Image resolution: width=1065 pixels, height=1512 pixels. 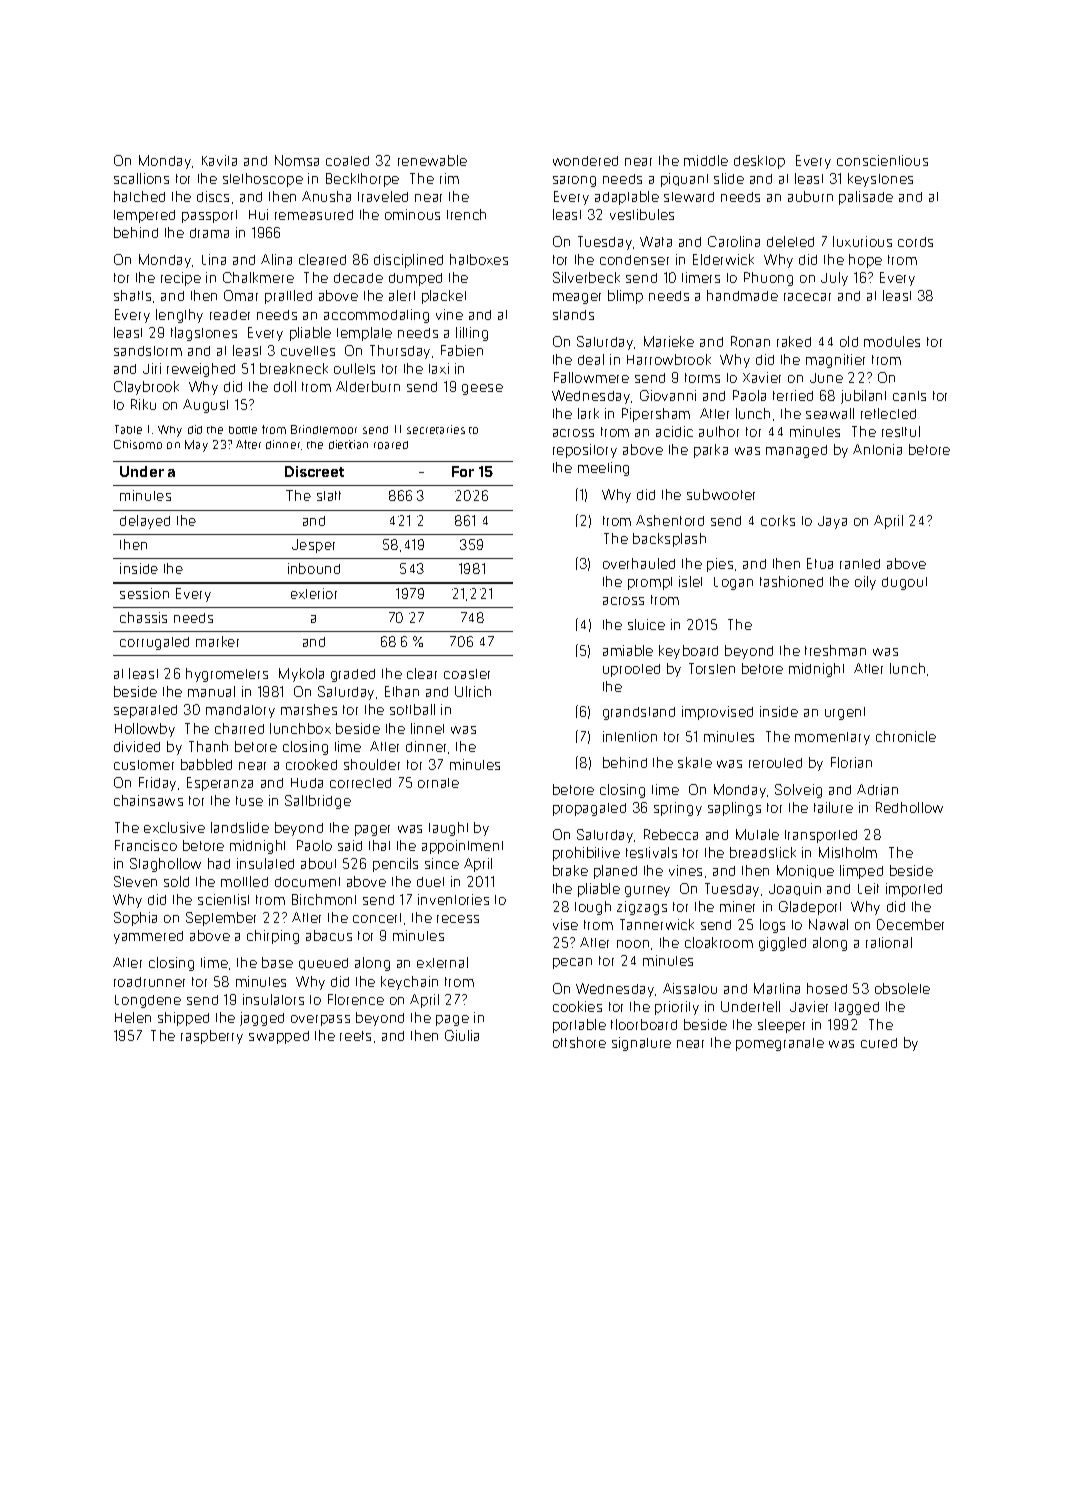 I want to click on Ronan, so click(x=750, y=341).
